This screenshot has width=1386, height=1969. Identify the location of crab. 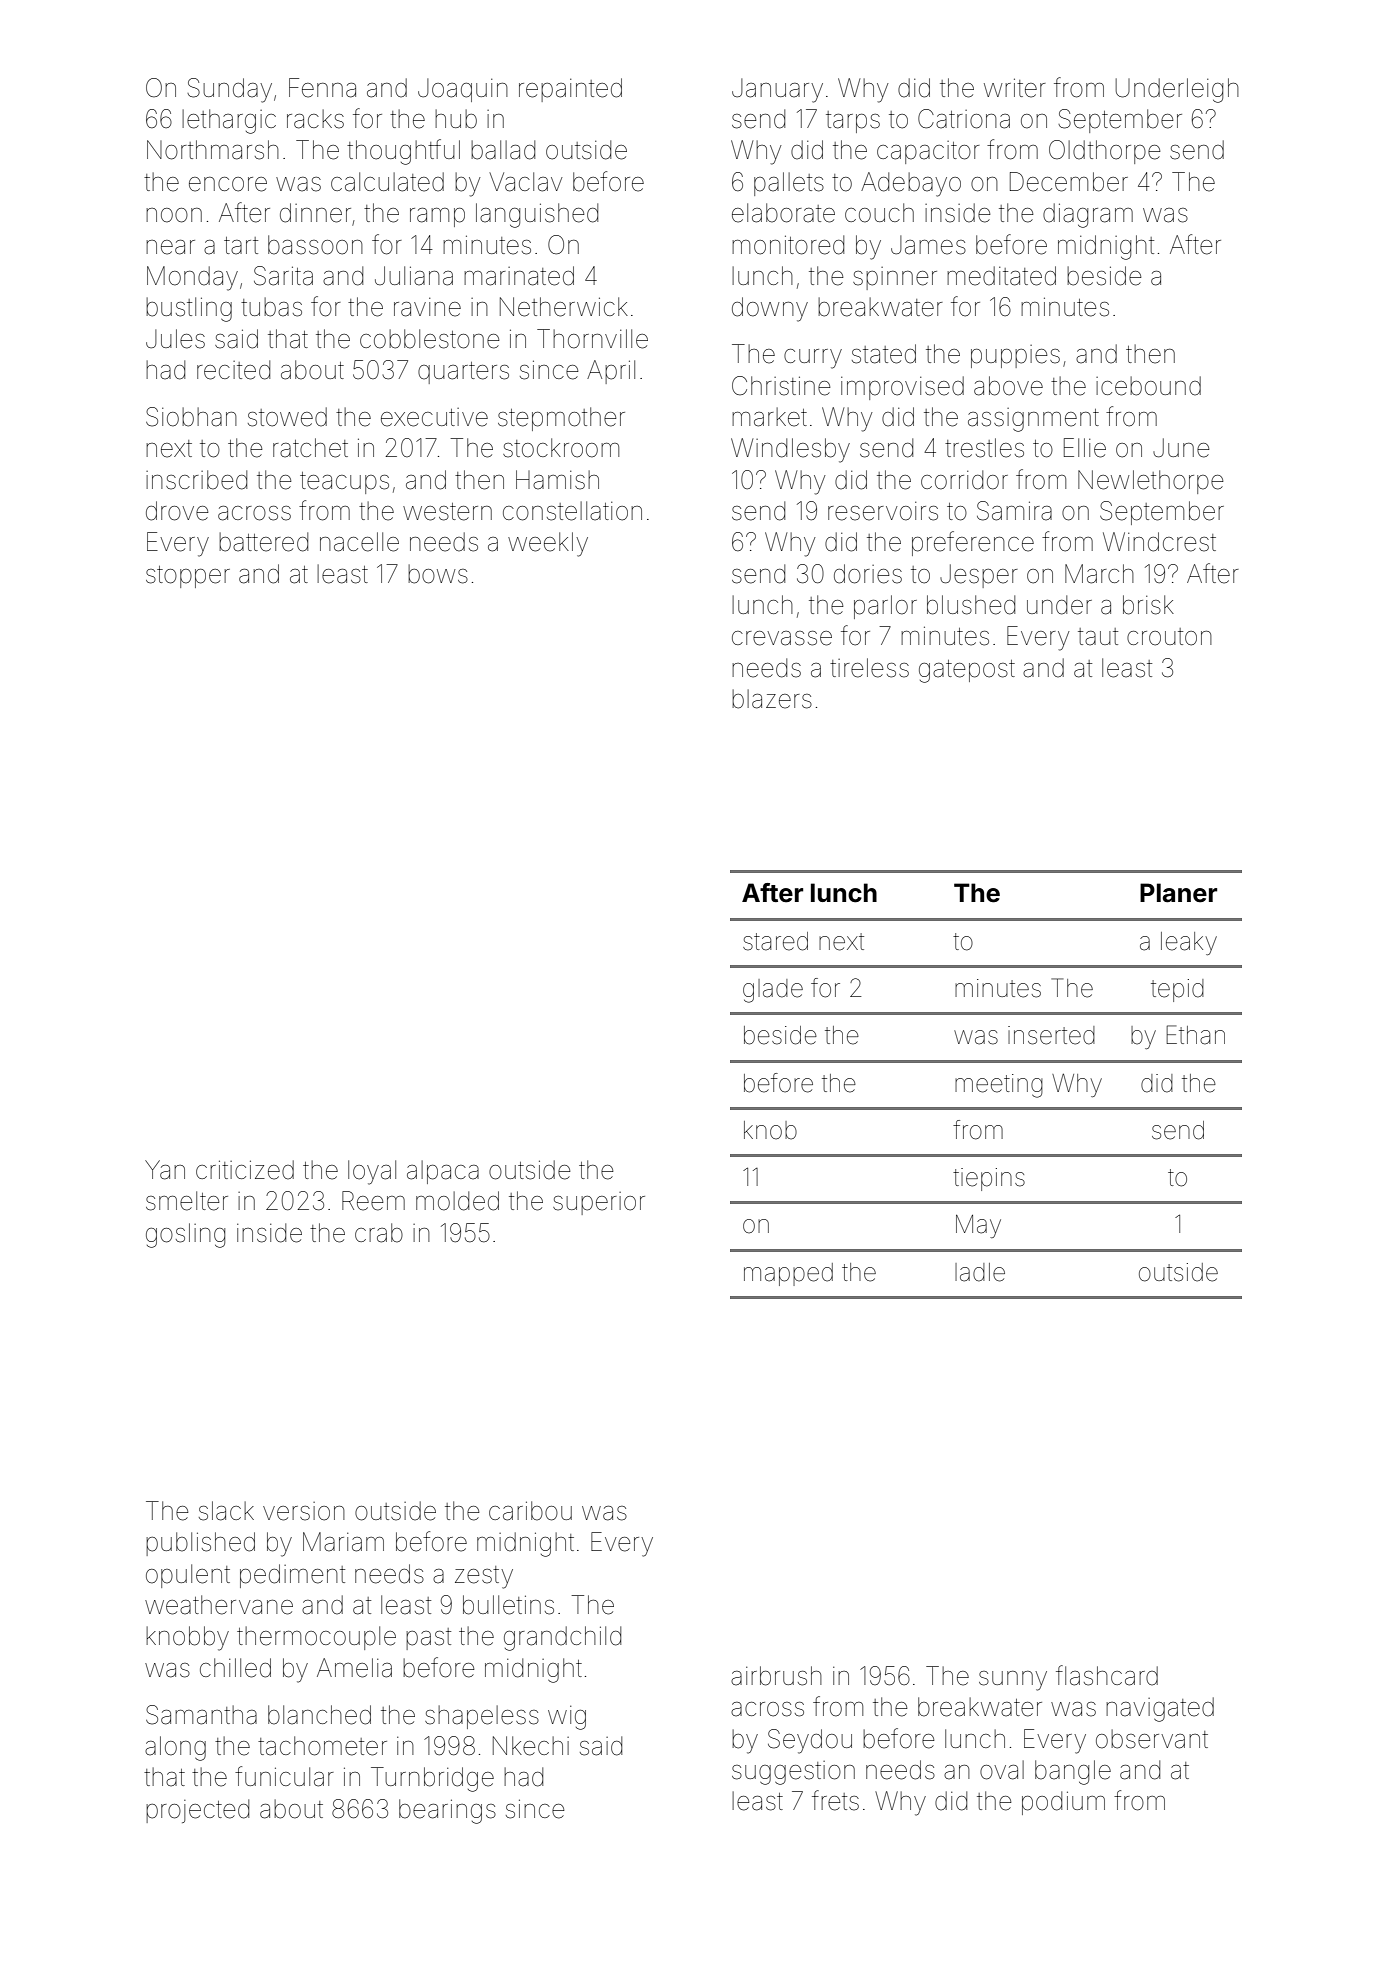
(379, 1233).
